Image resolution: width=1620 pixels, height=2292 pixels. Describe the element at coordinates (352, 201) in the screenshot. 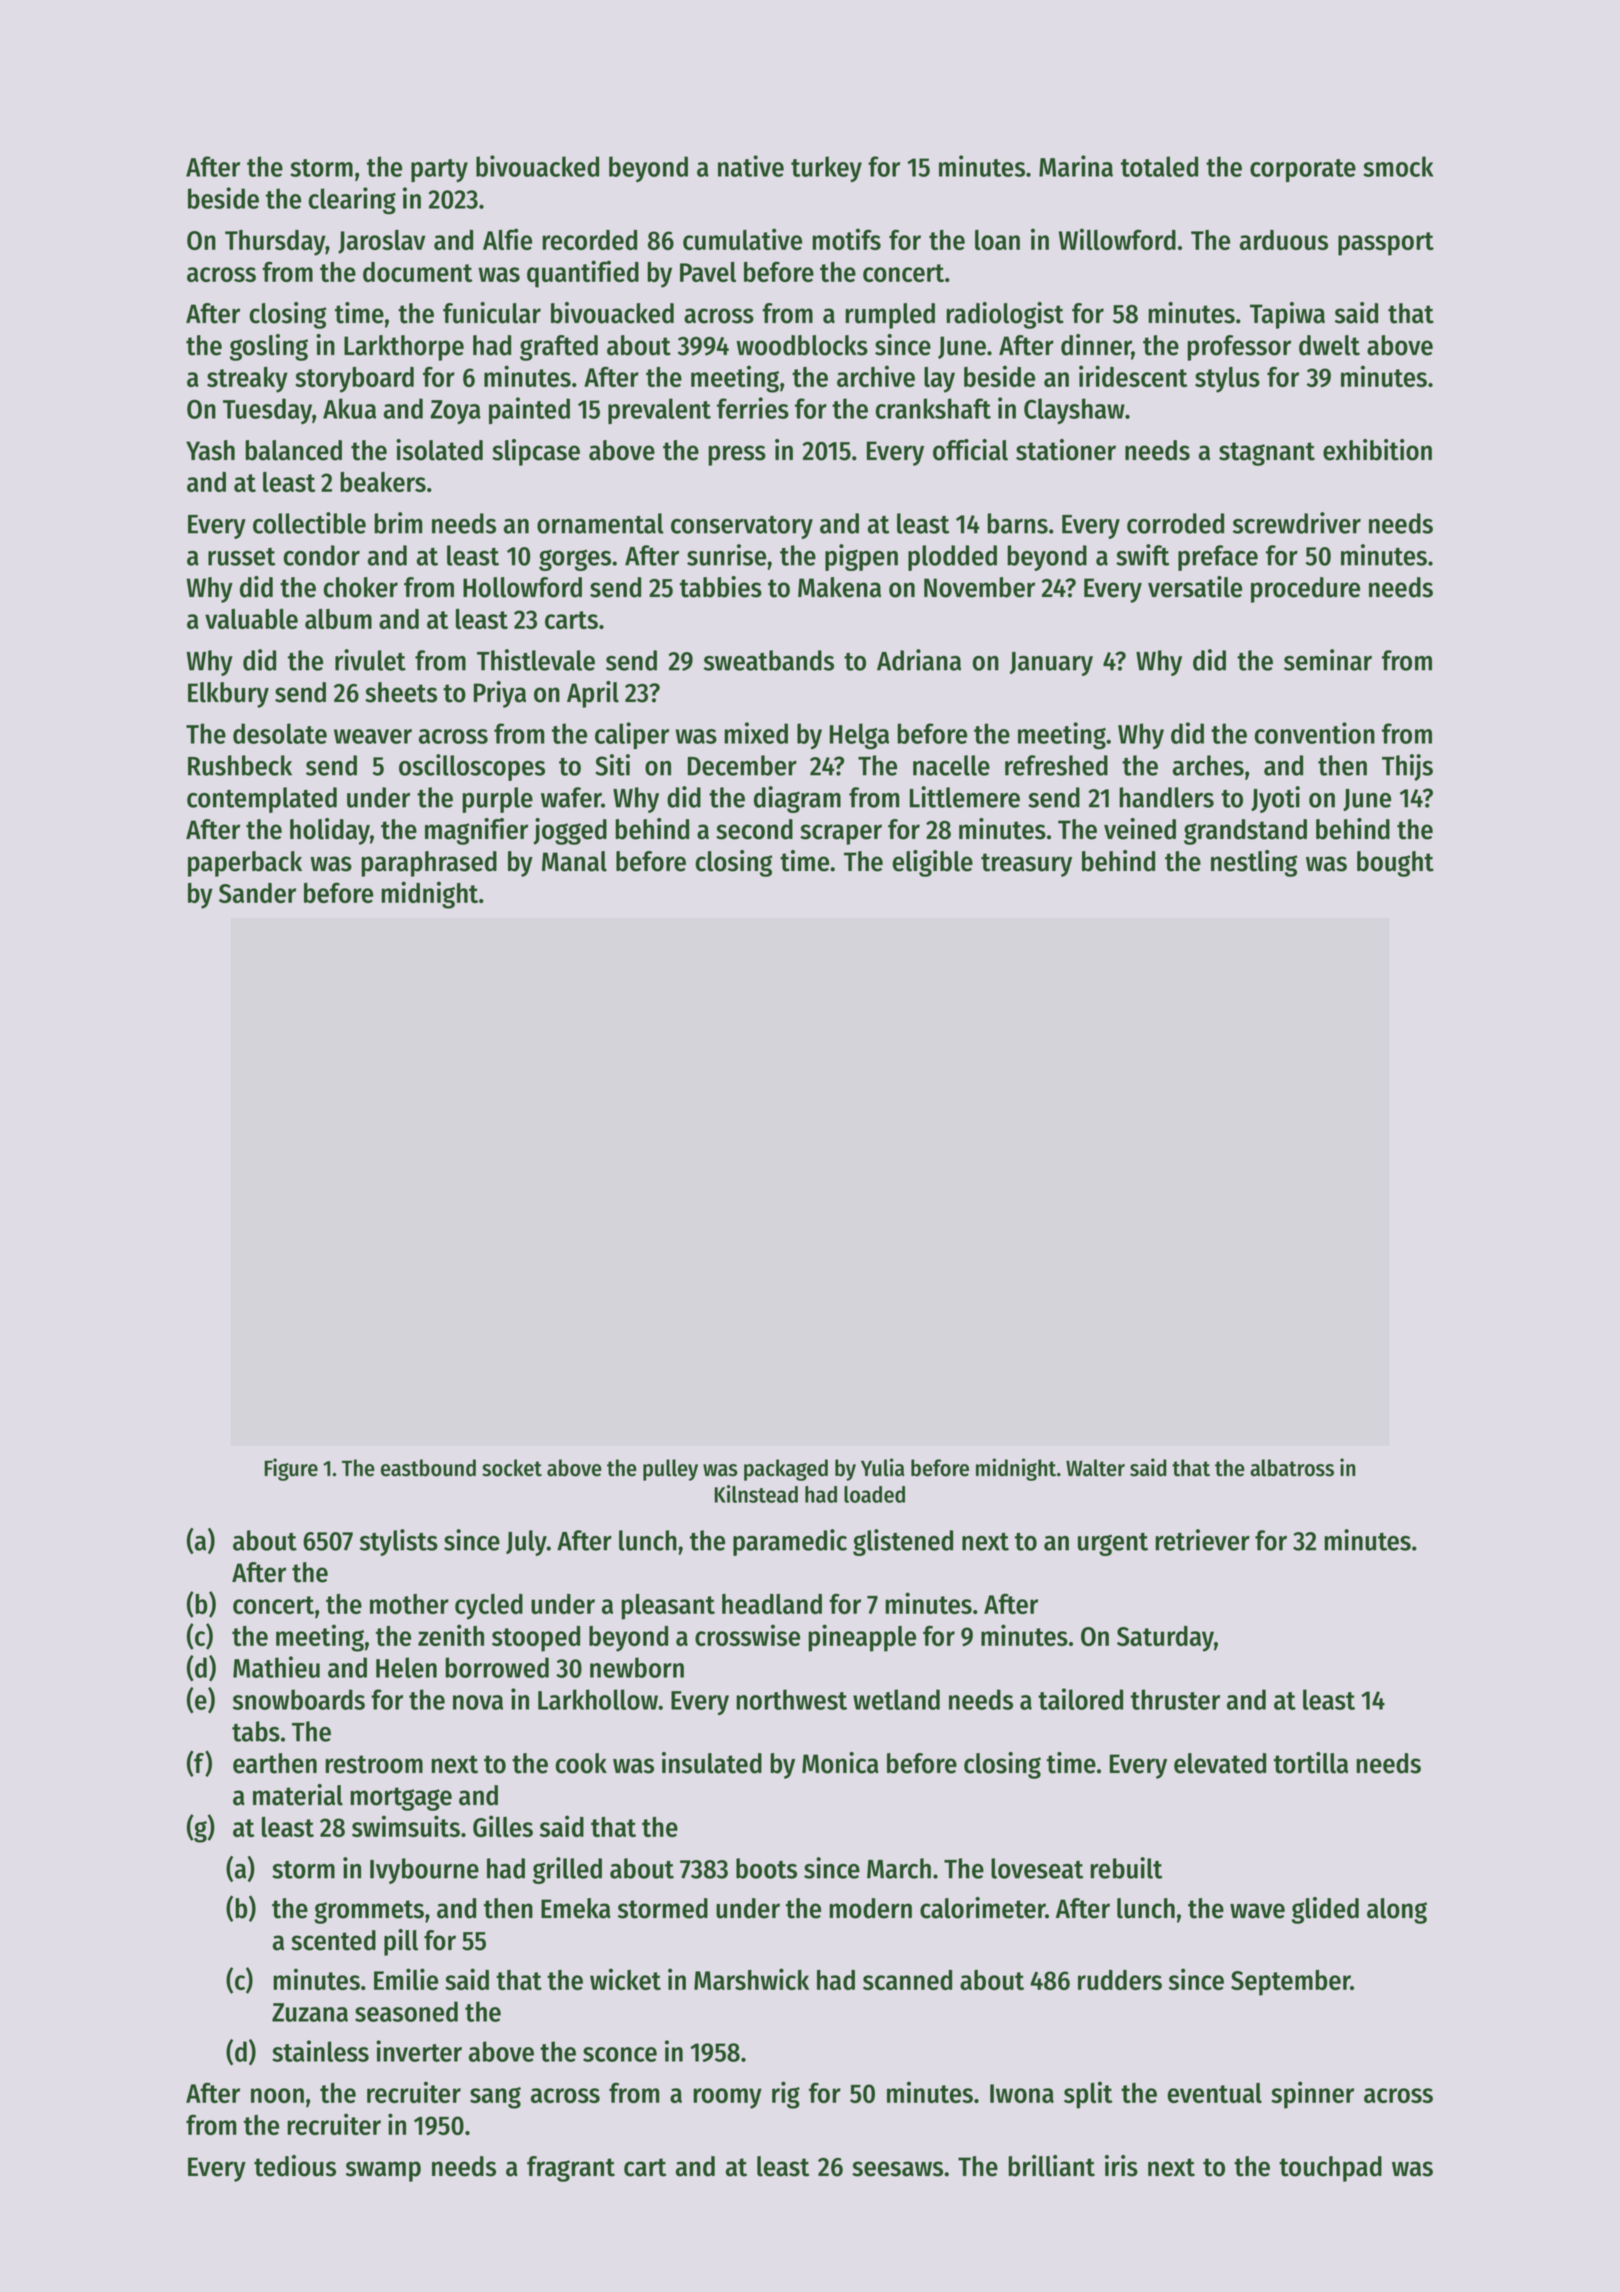

I see `clearing` at that location.
